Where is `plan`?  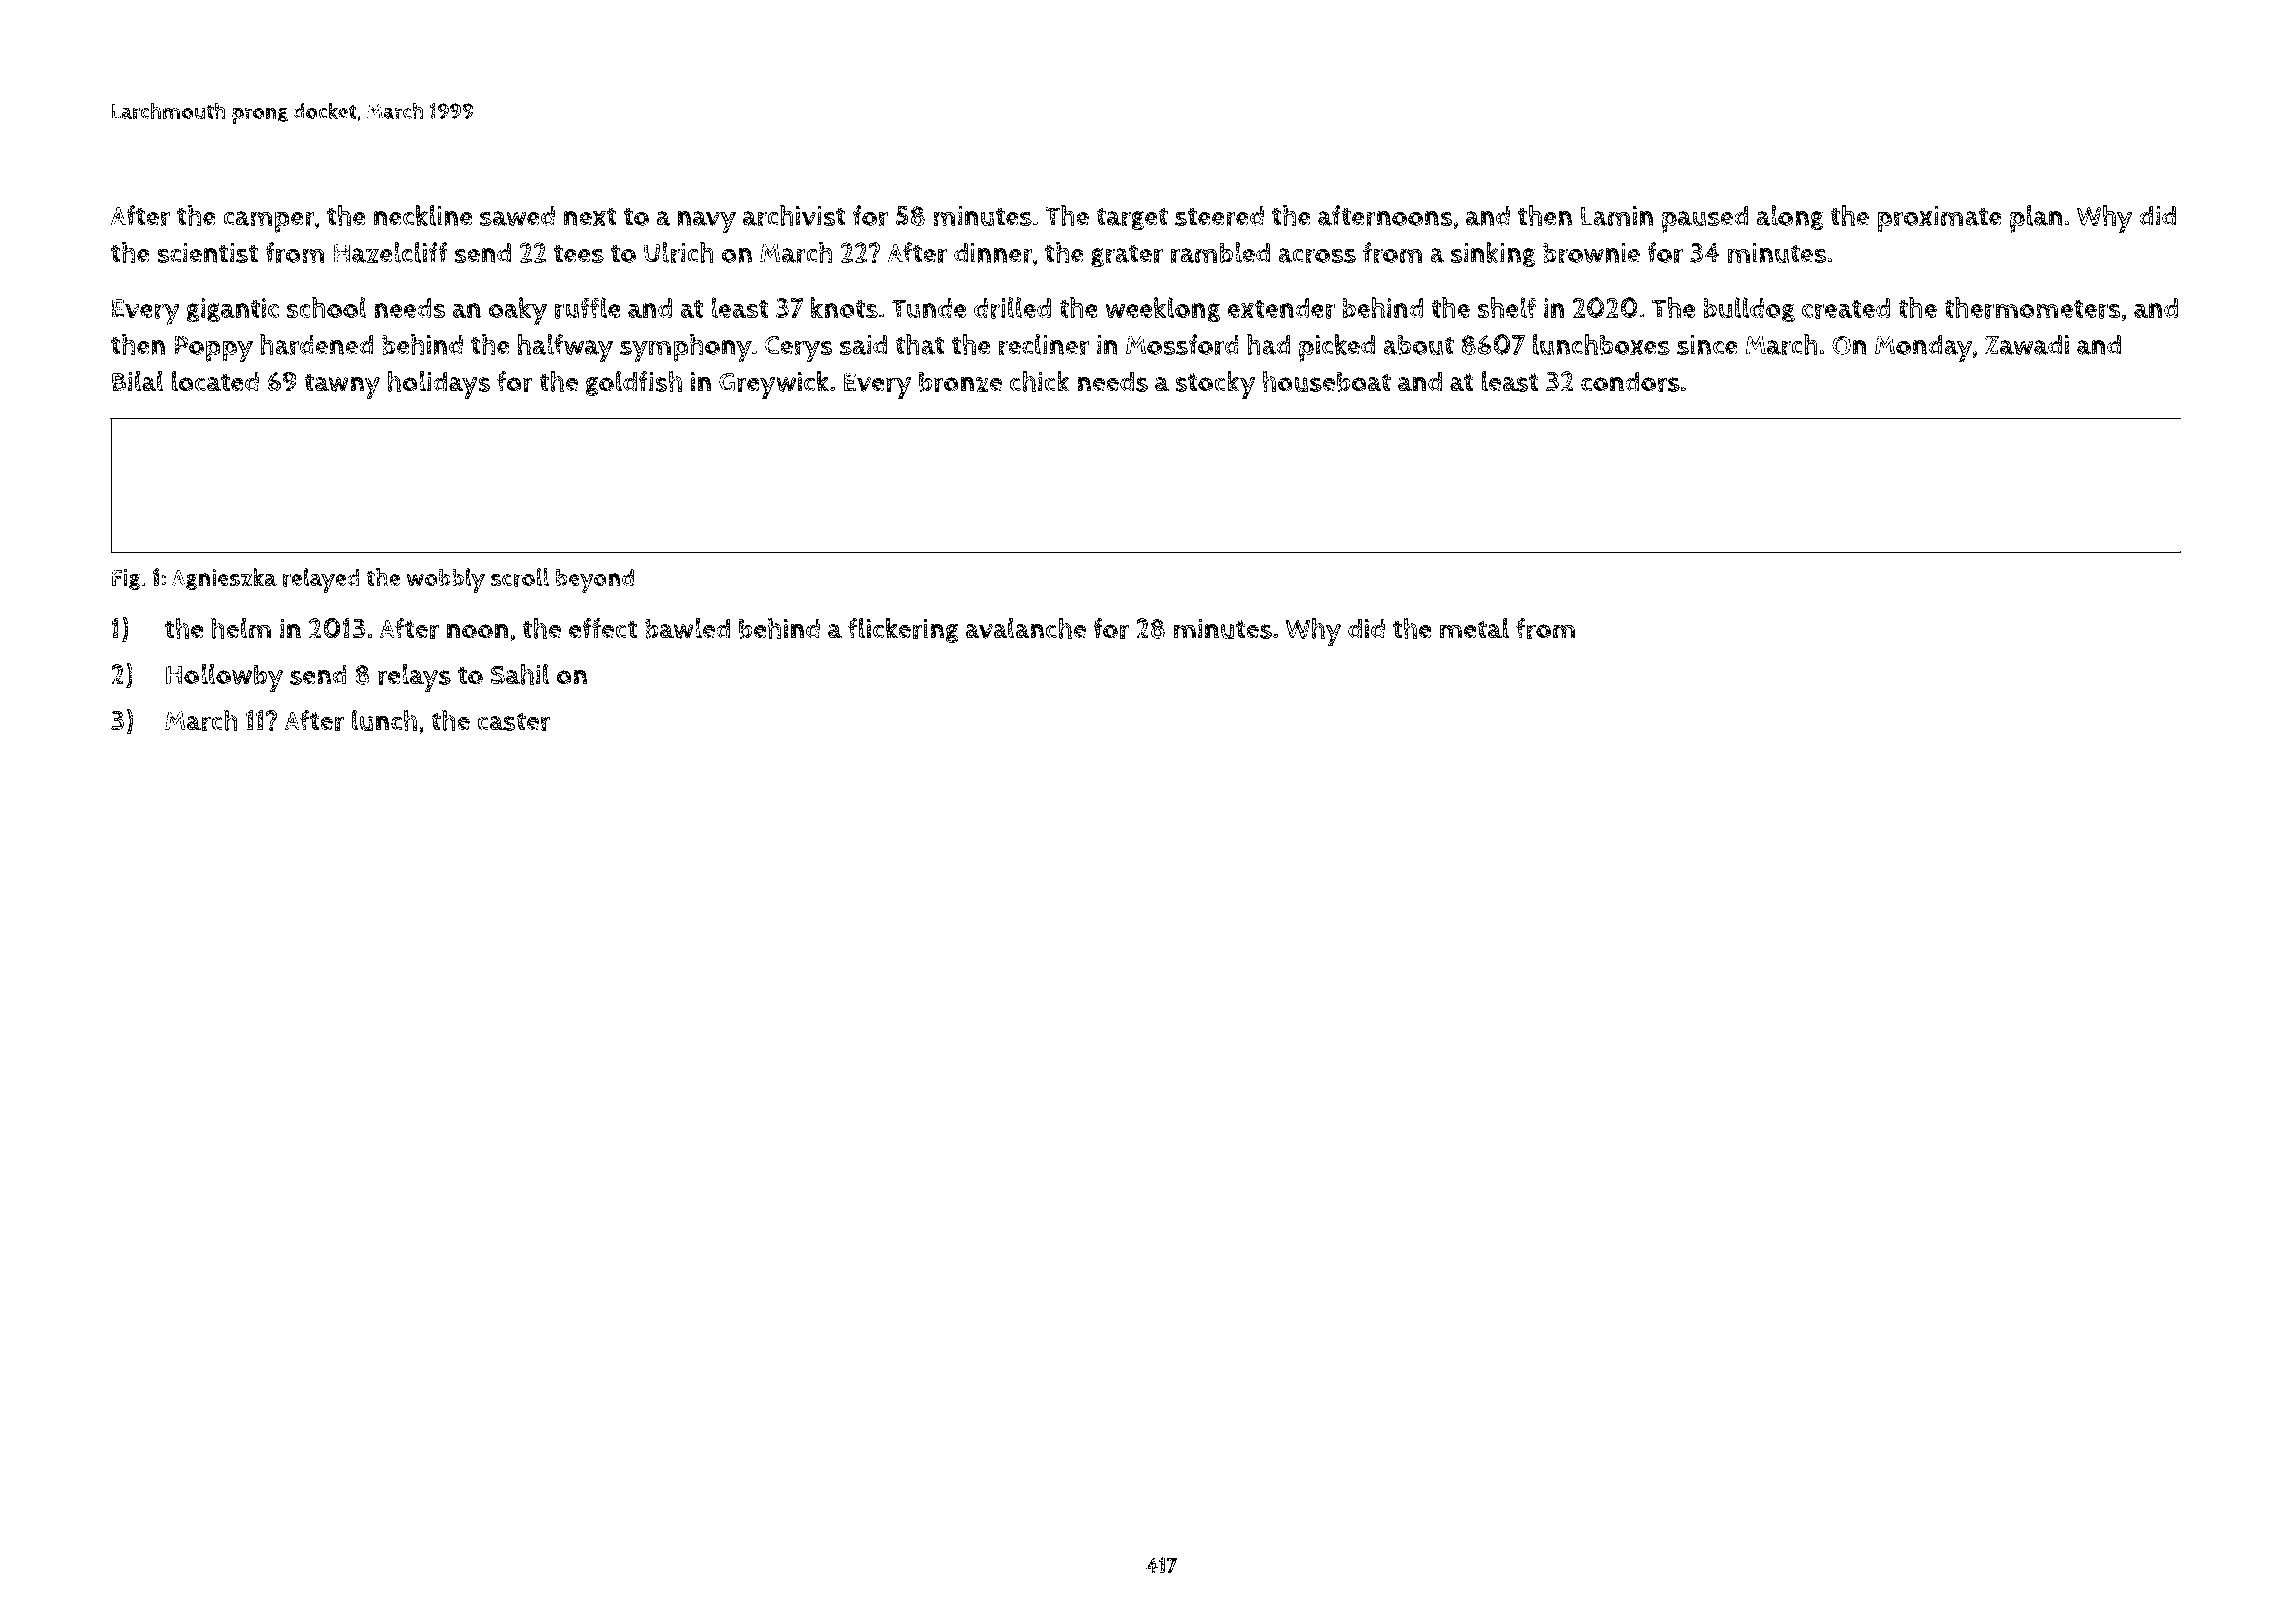 plan is located at coordinates (2036, 219).
